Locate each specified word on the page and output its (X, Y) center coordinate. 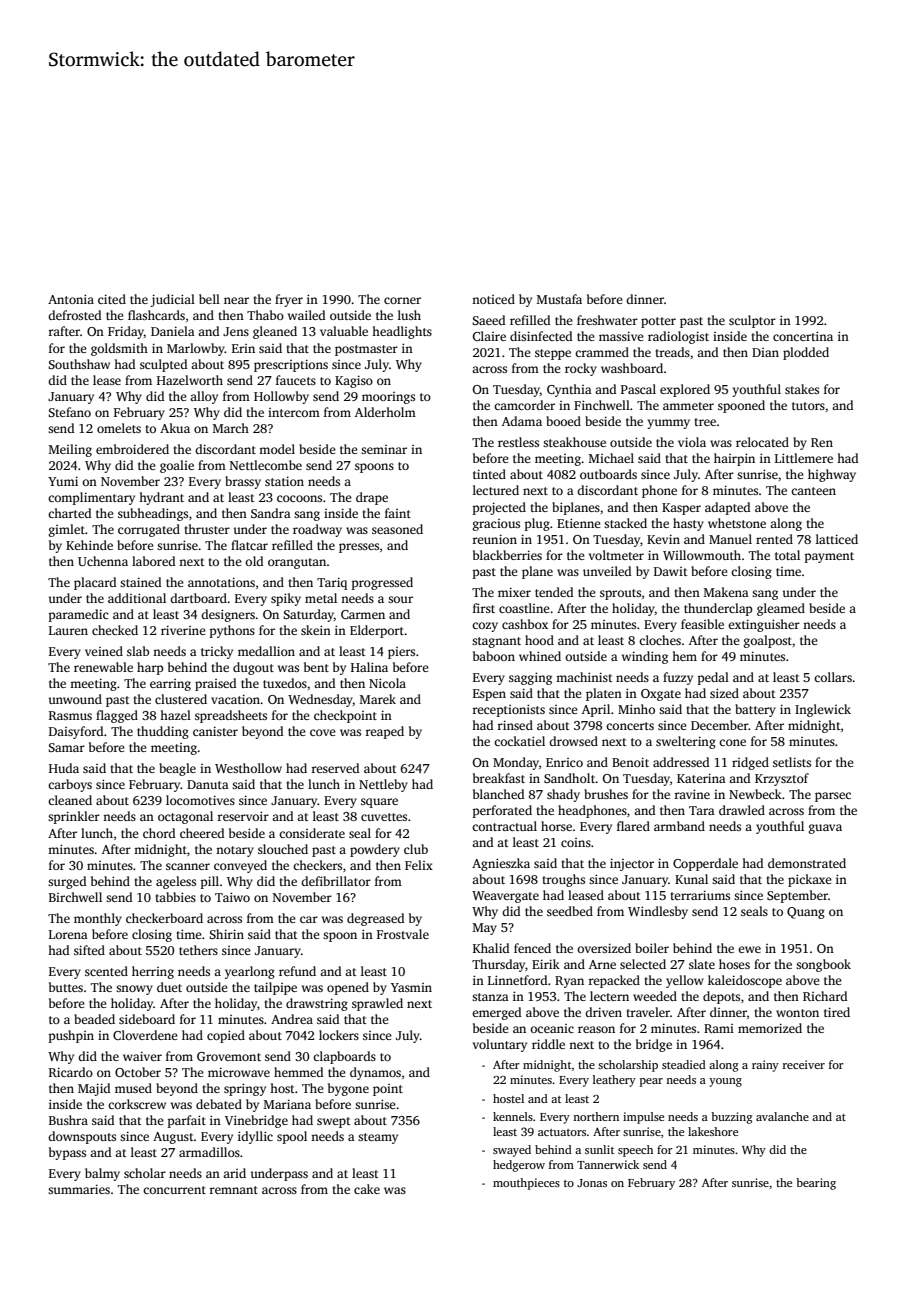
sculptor (752, 321)
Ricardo (71, 1072)
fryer (289, 300)
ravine (692, 794)
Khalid (491, 948)
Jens (236, 331)
